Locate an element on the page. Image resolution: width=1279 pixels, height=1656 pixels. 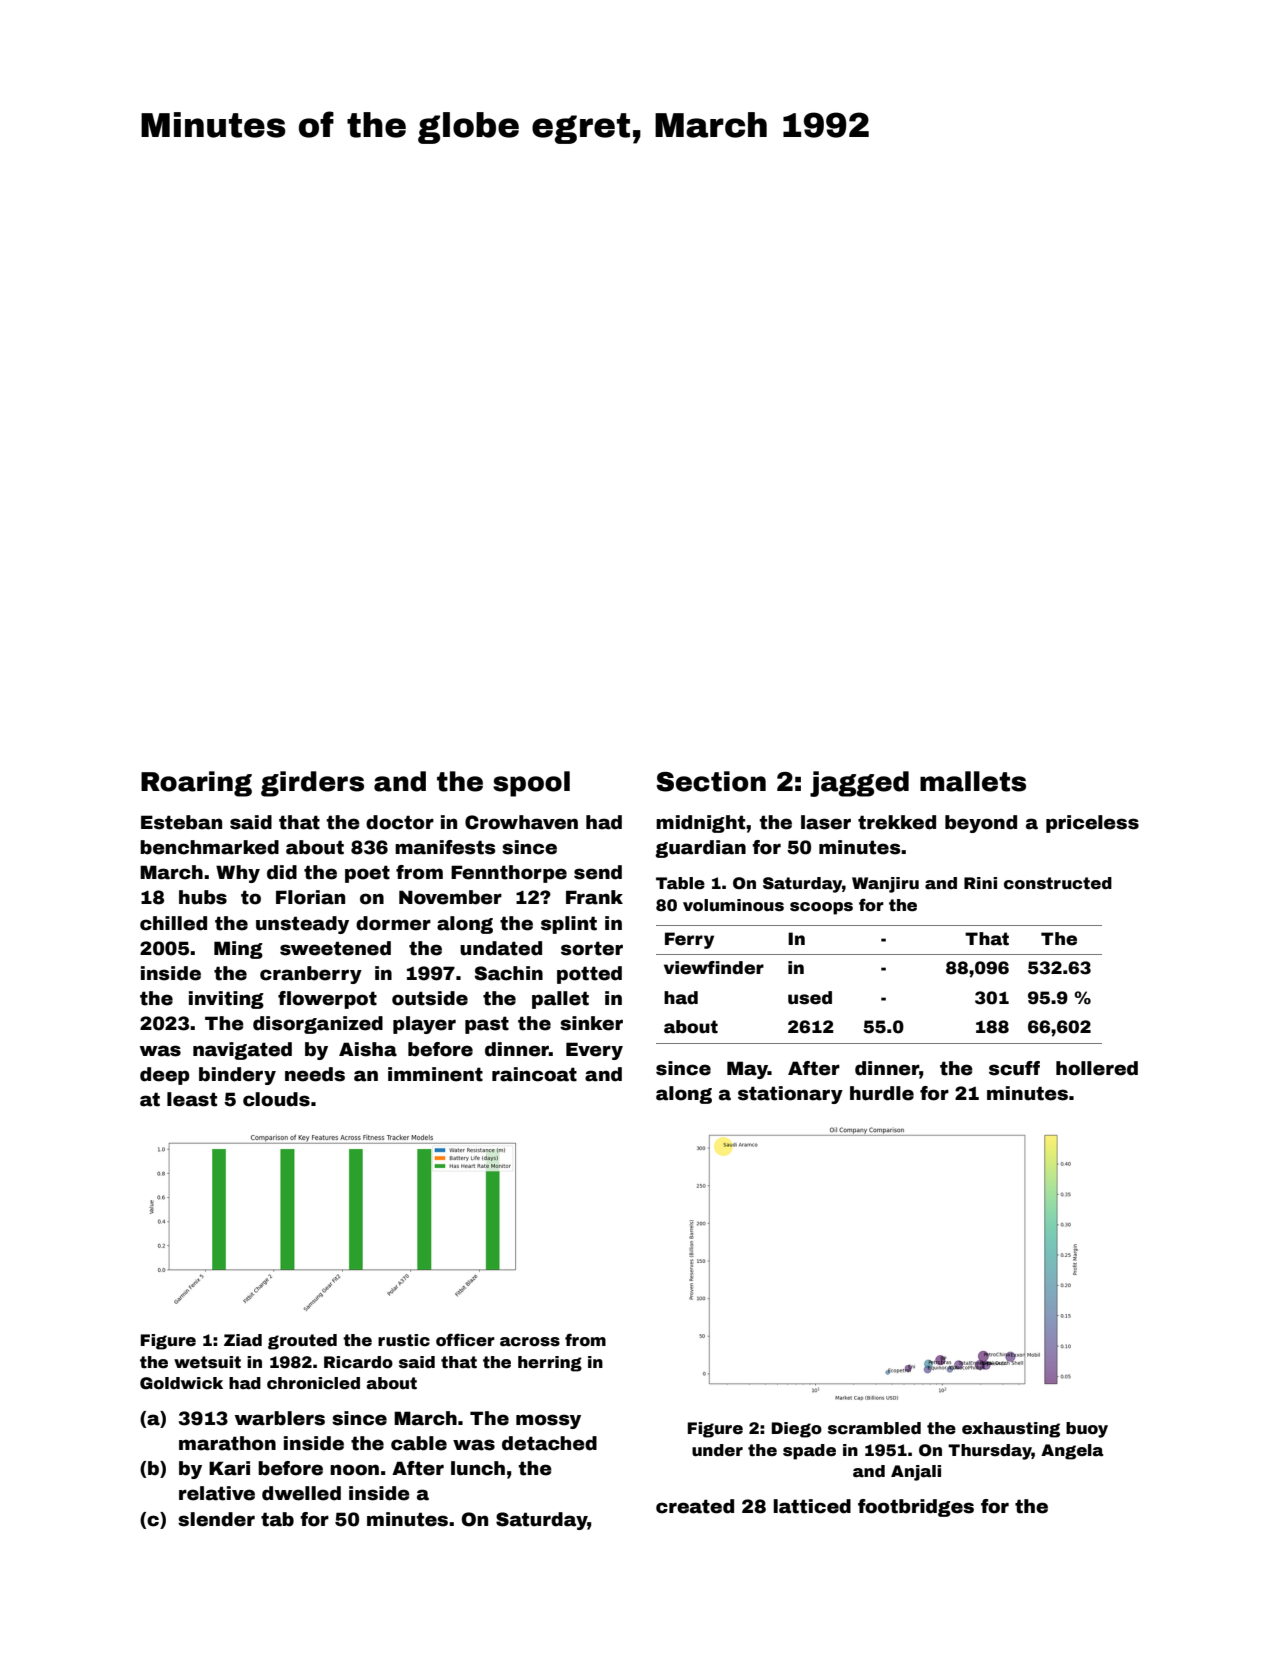
exhausting is located at coordinates (1011, 1430).
